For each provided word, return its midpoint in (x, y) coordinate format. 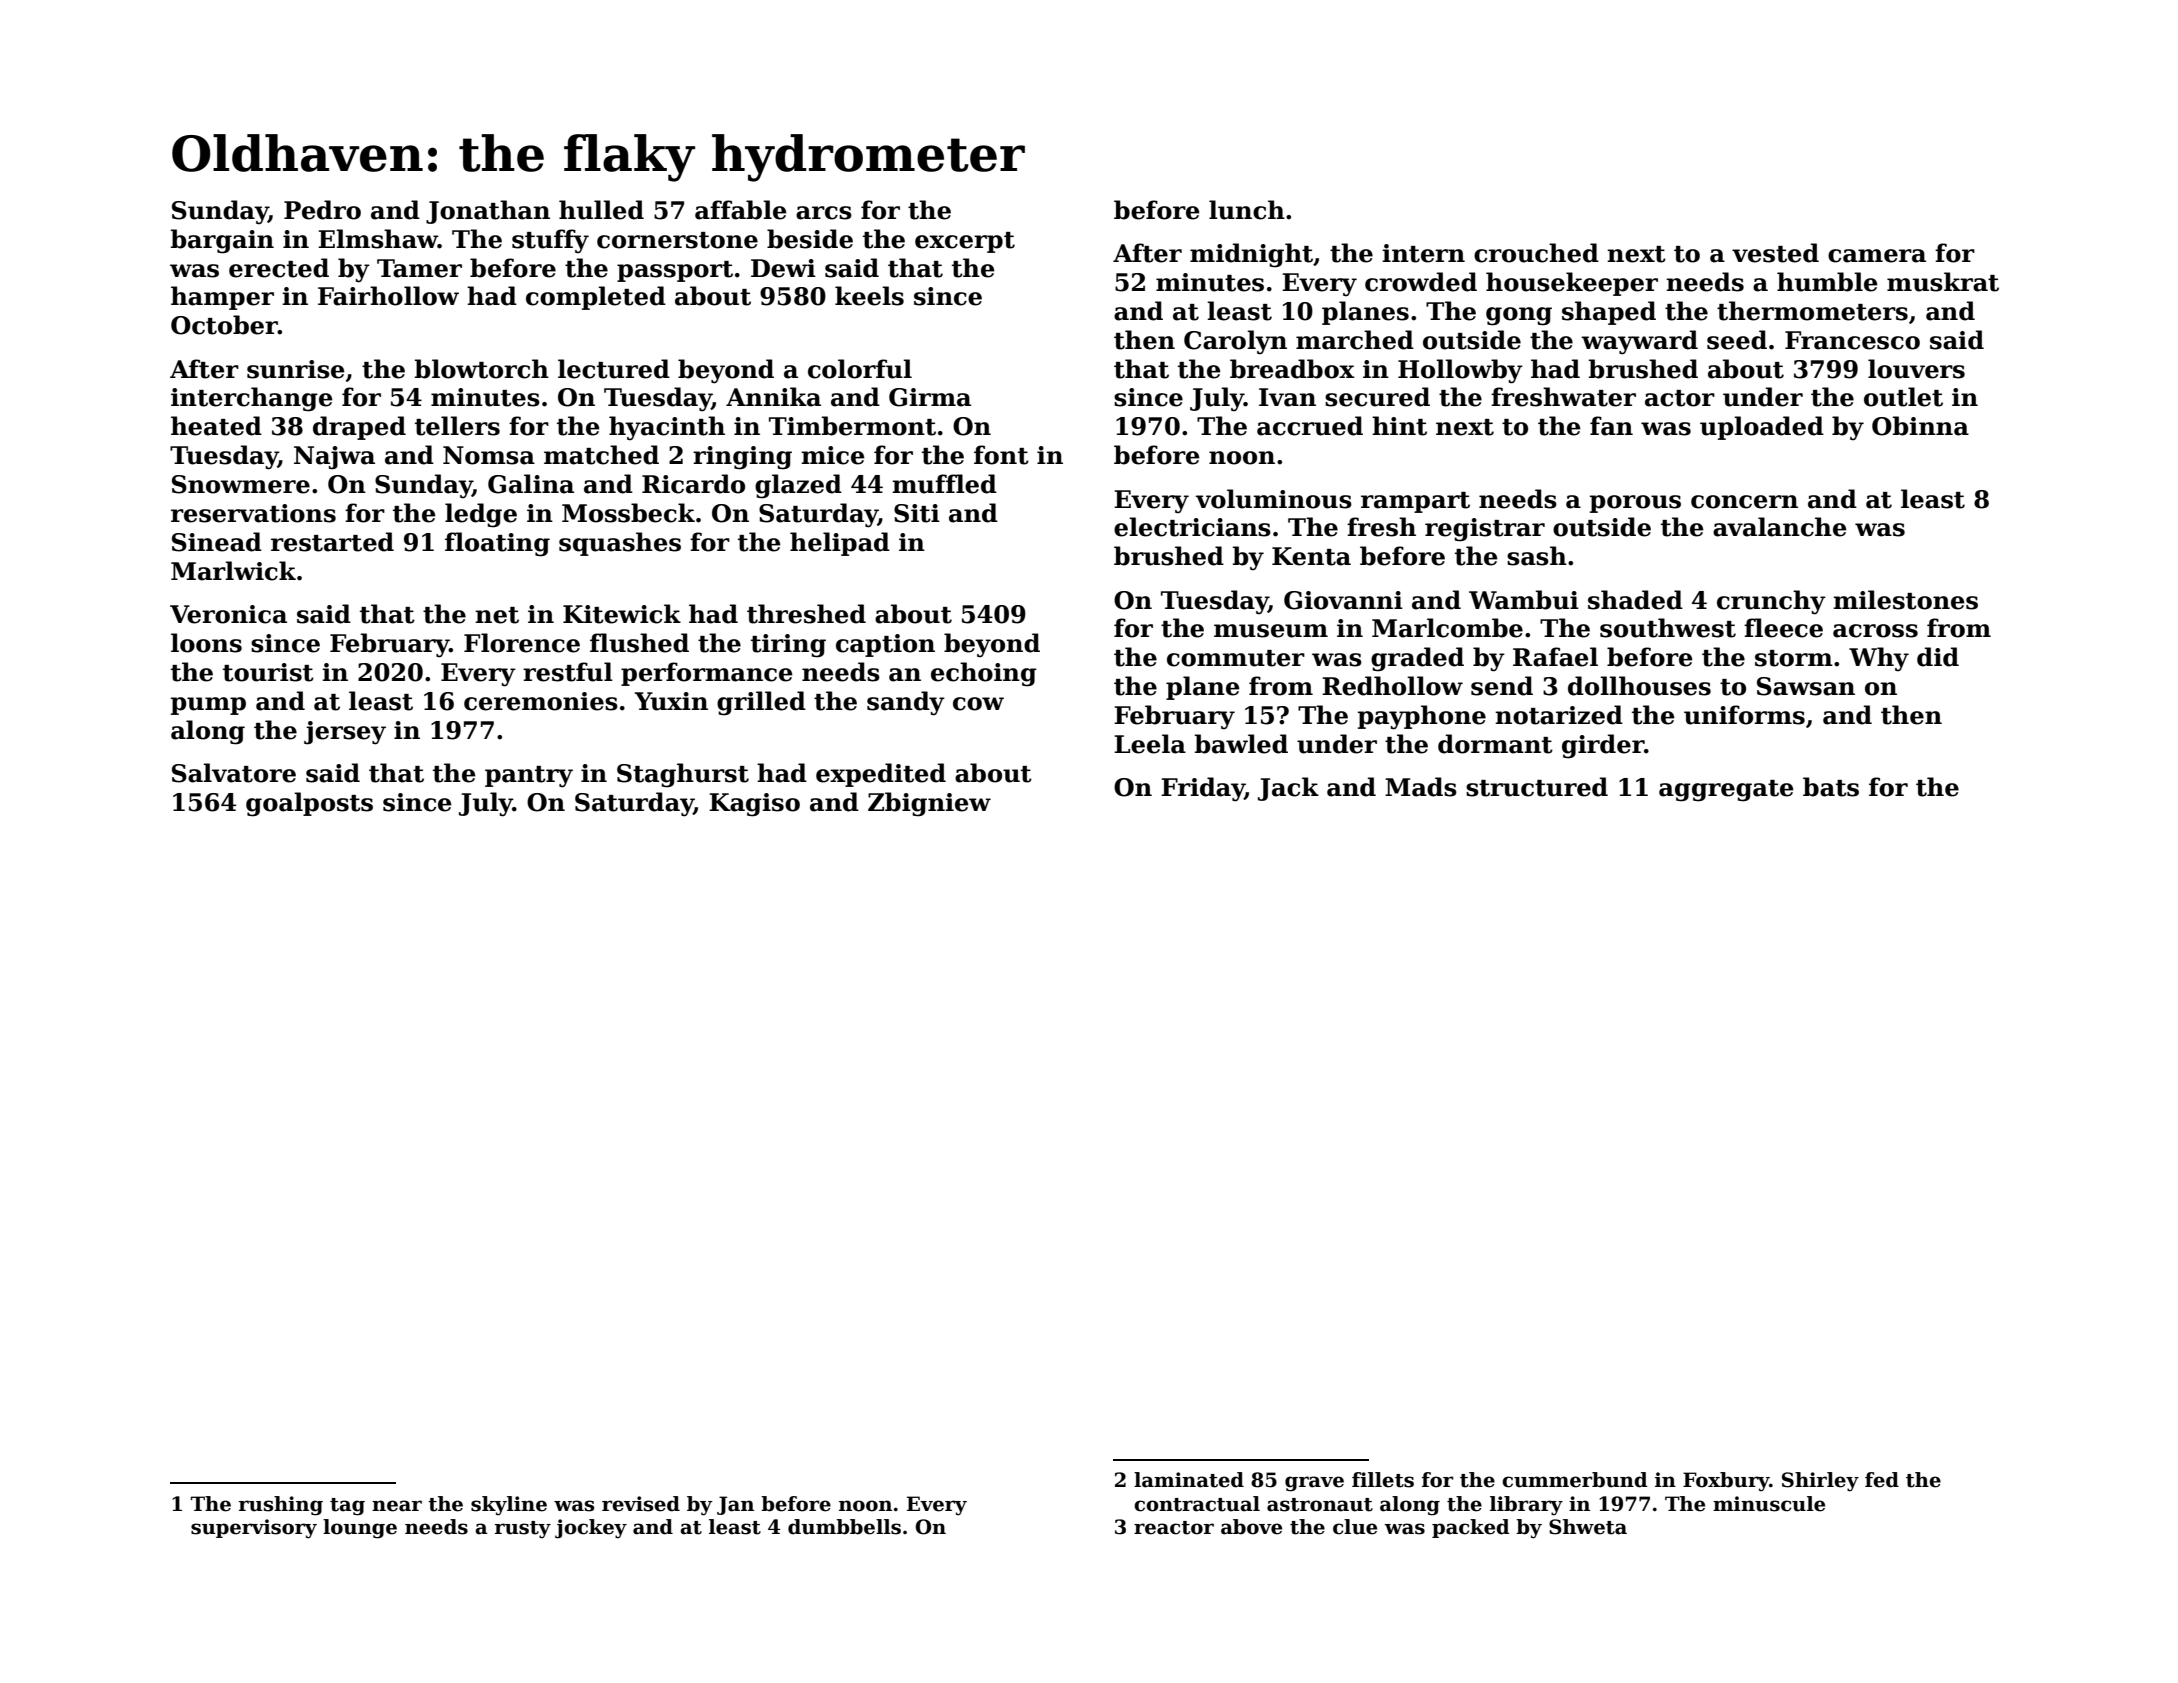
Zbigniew (929, 804)
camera (1877, 256)
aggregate (1726, 791)
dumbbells (844, 1527)
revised (641, 1504)
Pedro (322, 210)
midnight (1251, 255)
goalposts (309, 804)
